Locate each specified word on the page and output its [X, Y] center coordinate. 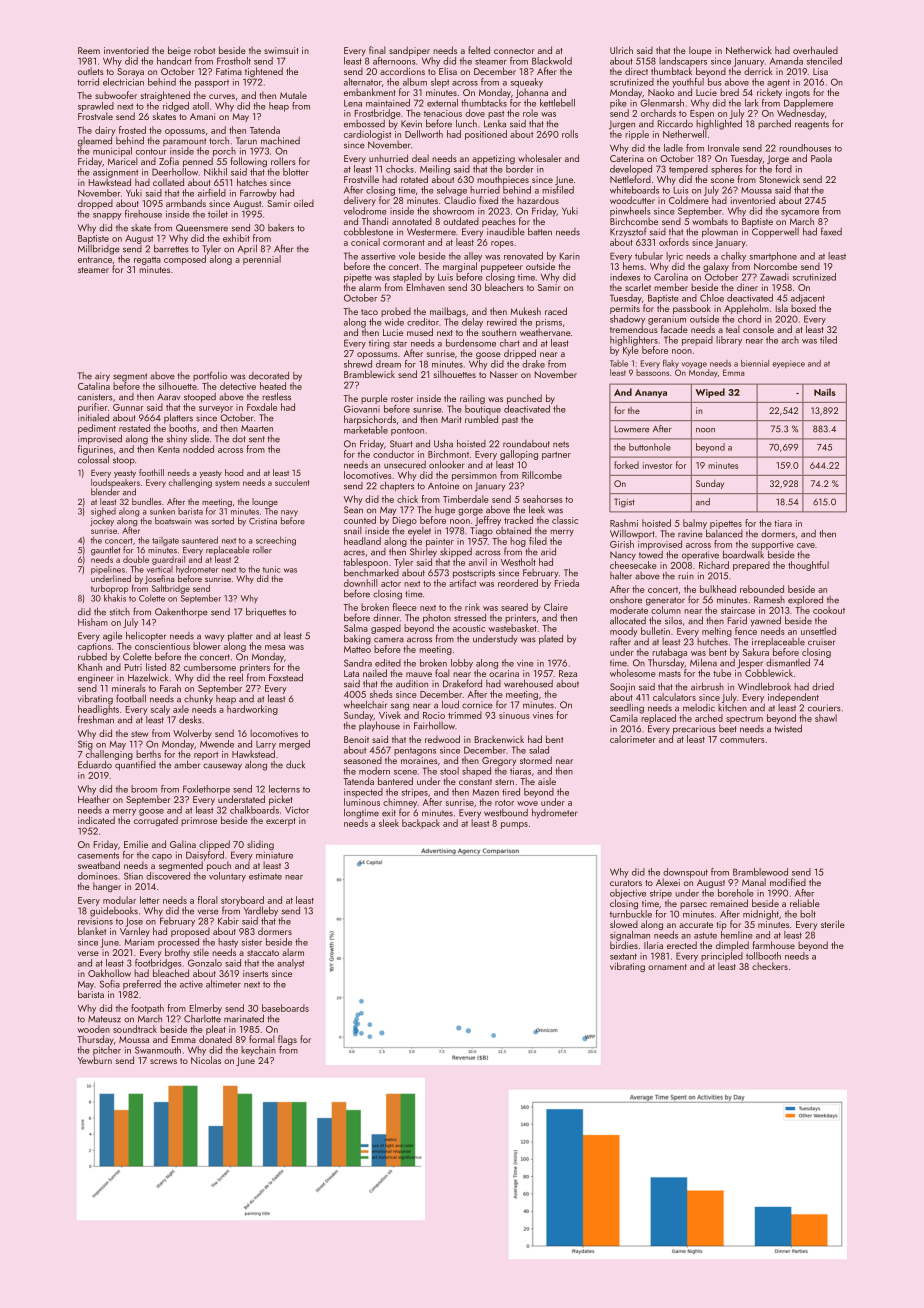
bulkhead [718, 589]
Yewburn [95, 1060]
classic [565, 520]
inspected [363, 793]
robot [204, 50]
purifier [93, 408]
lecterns [284, 789]
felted [479, 50]
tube [722, 673]
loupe [700, 51]
